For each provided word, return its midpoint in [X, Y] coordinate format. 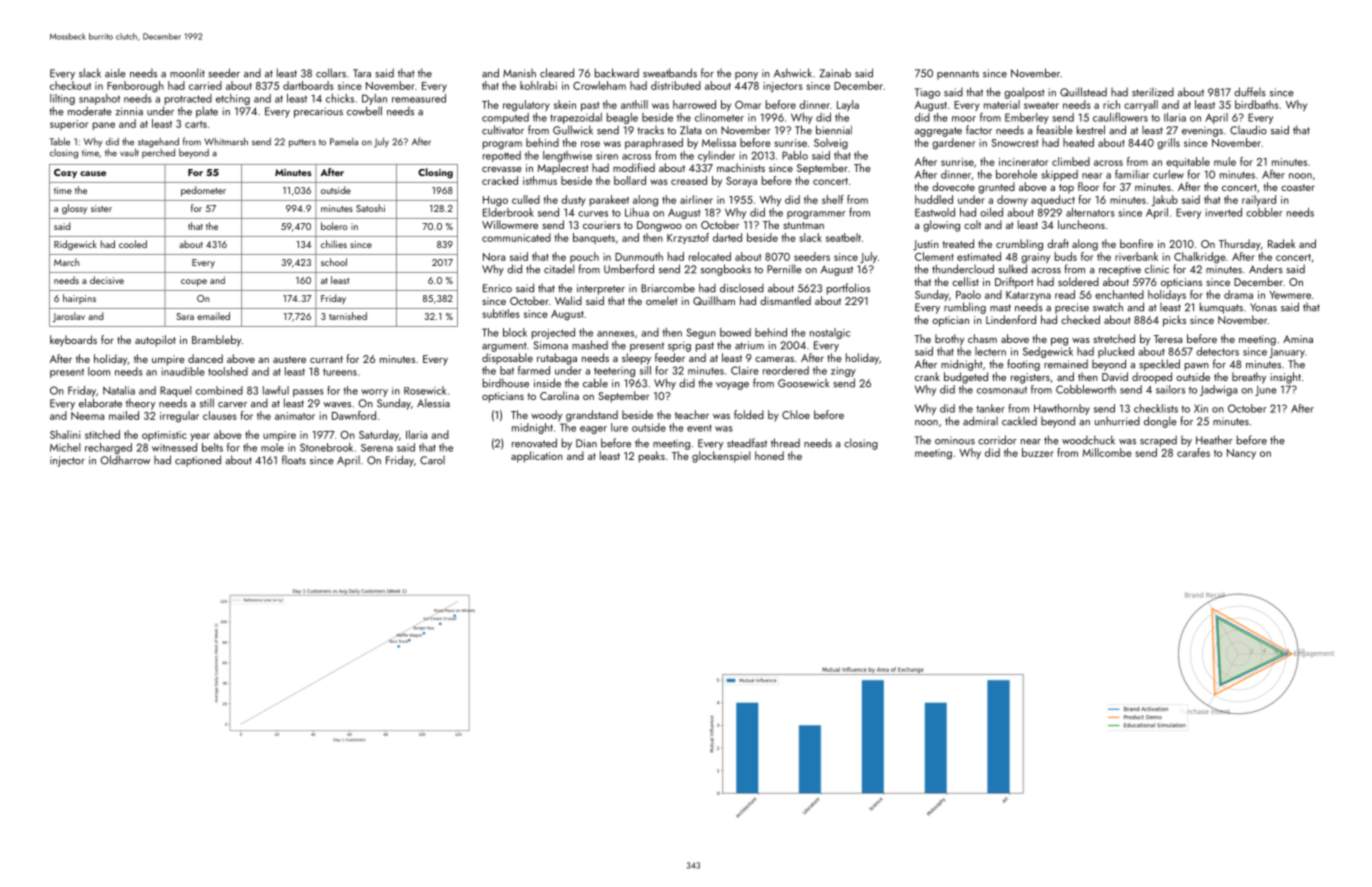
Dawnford [354, 415]
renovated [534, 443]
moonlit [187, 73]
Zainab [835, 73]
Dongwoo [659, 226]
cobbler [1264, 212]
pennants [958, 75]
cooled [133, 244]
